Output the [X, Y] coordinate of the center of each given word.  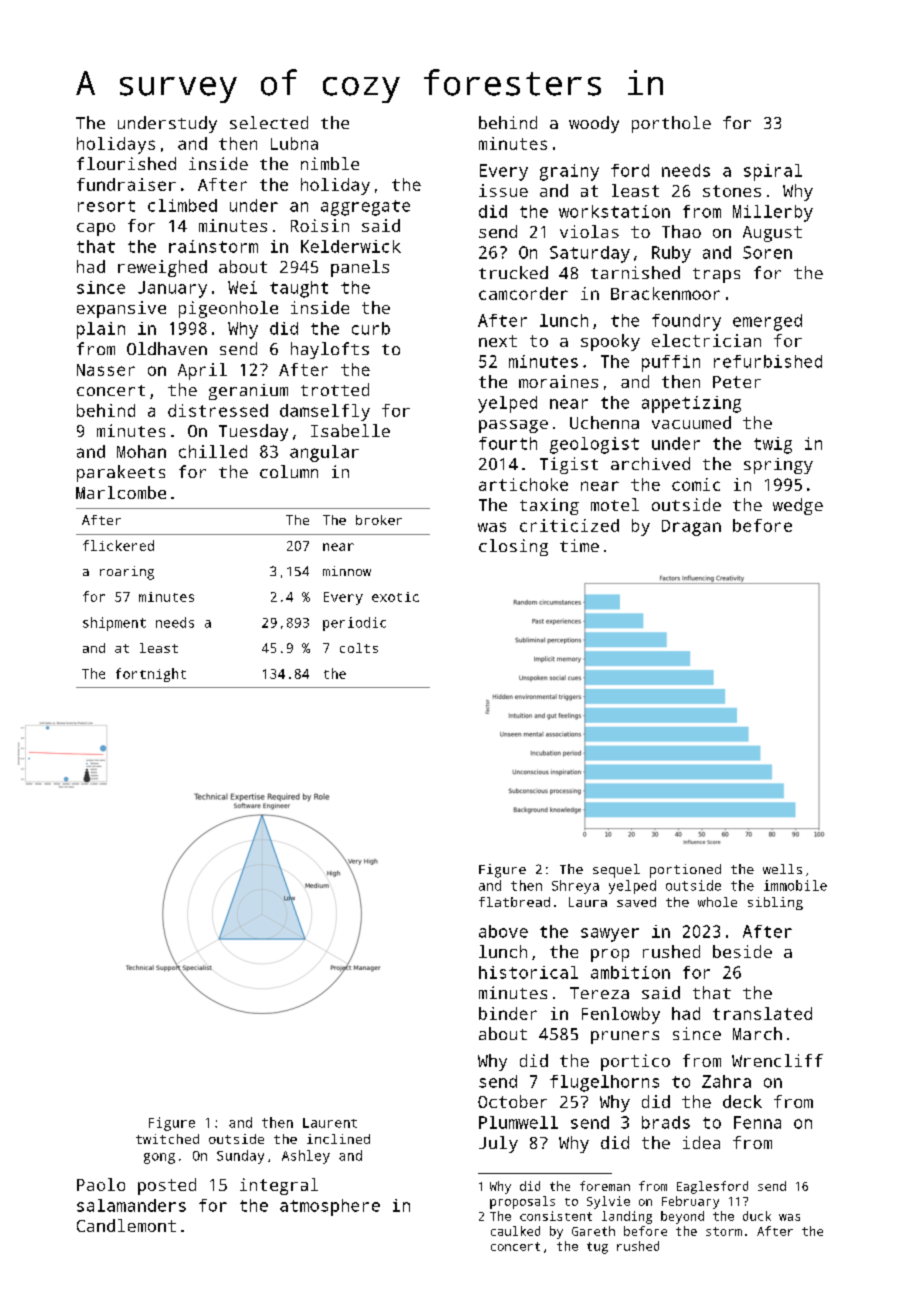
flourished [126, 163]
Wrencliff [777, 1060]
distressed [218, 410]
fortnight [151, 675]
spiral [773, 172]
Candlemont [126, 1225]
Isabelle [350, 430]
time [579, 545]
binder [508, 1013]
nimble [330, 163]
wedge [798, 506]
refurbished [768, 361]
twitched [167, 1139]
